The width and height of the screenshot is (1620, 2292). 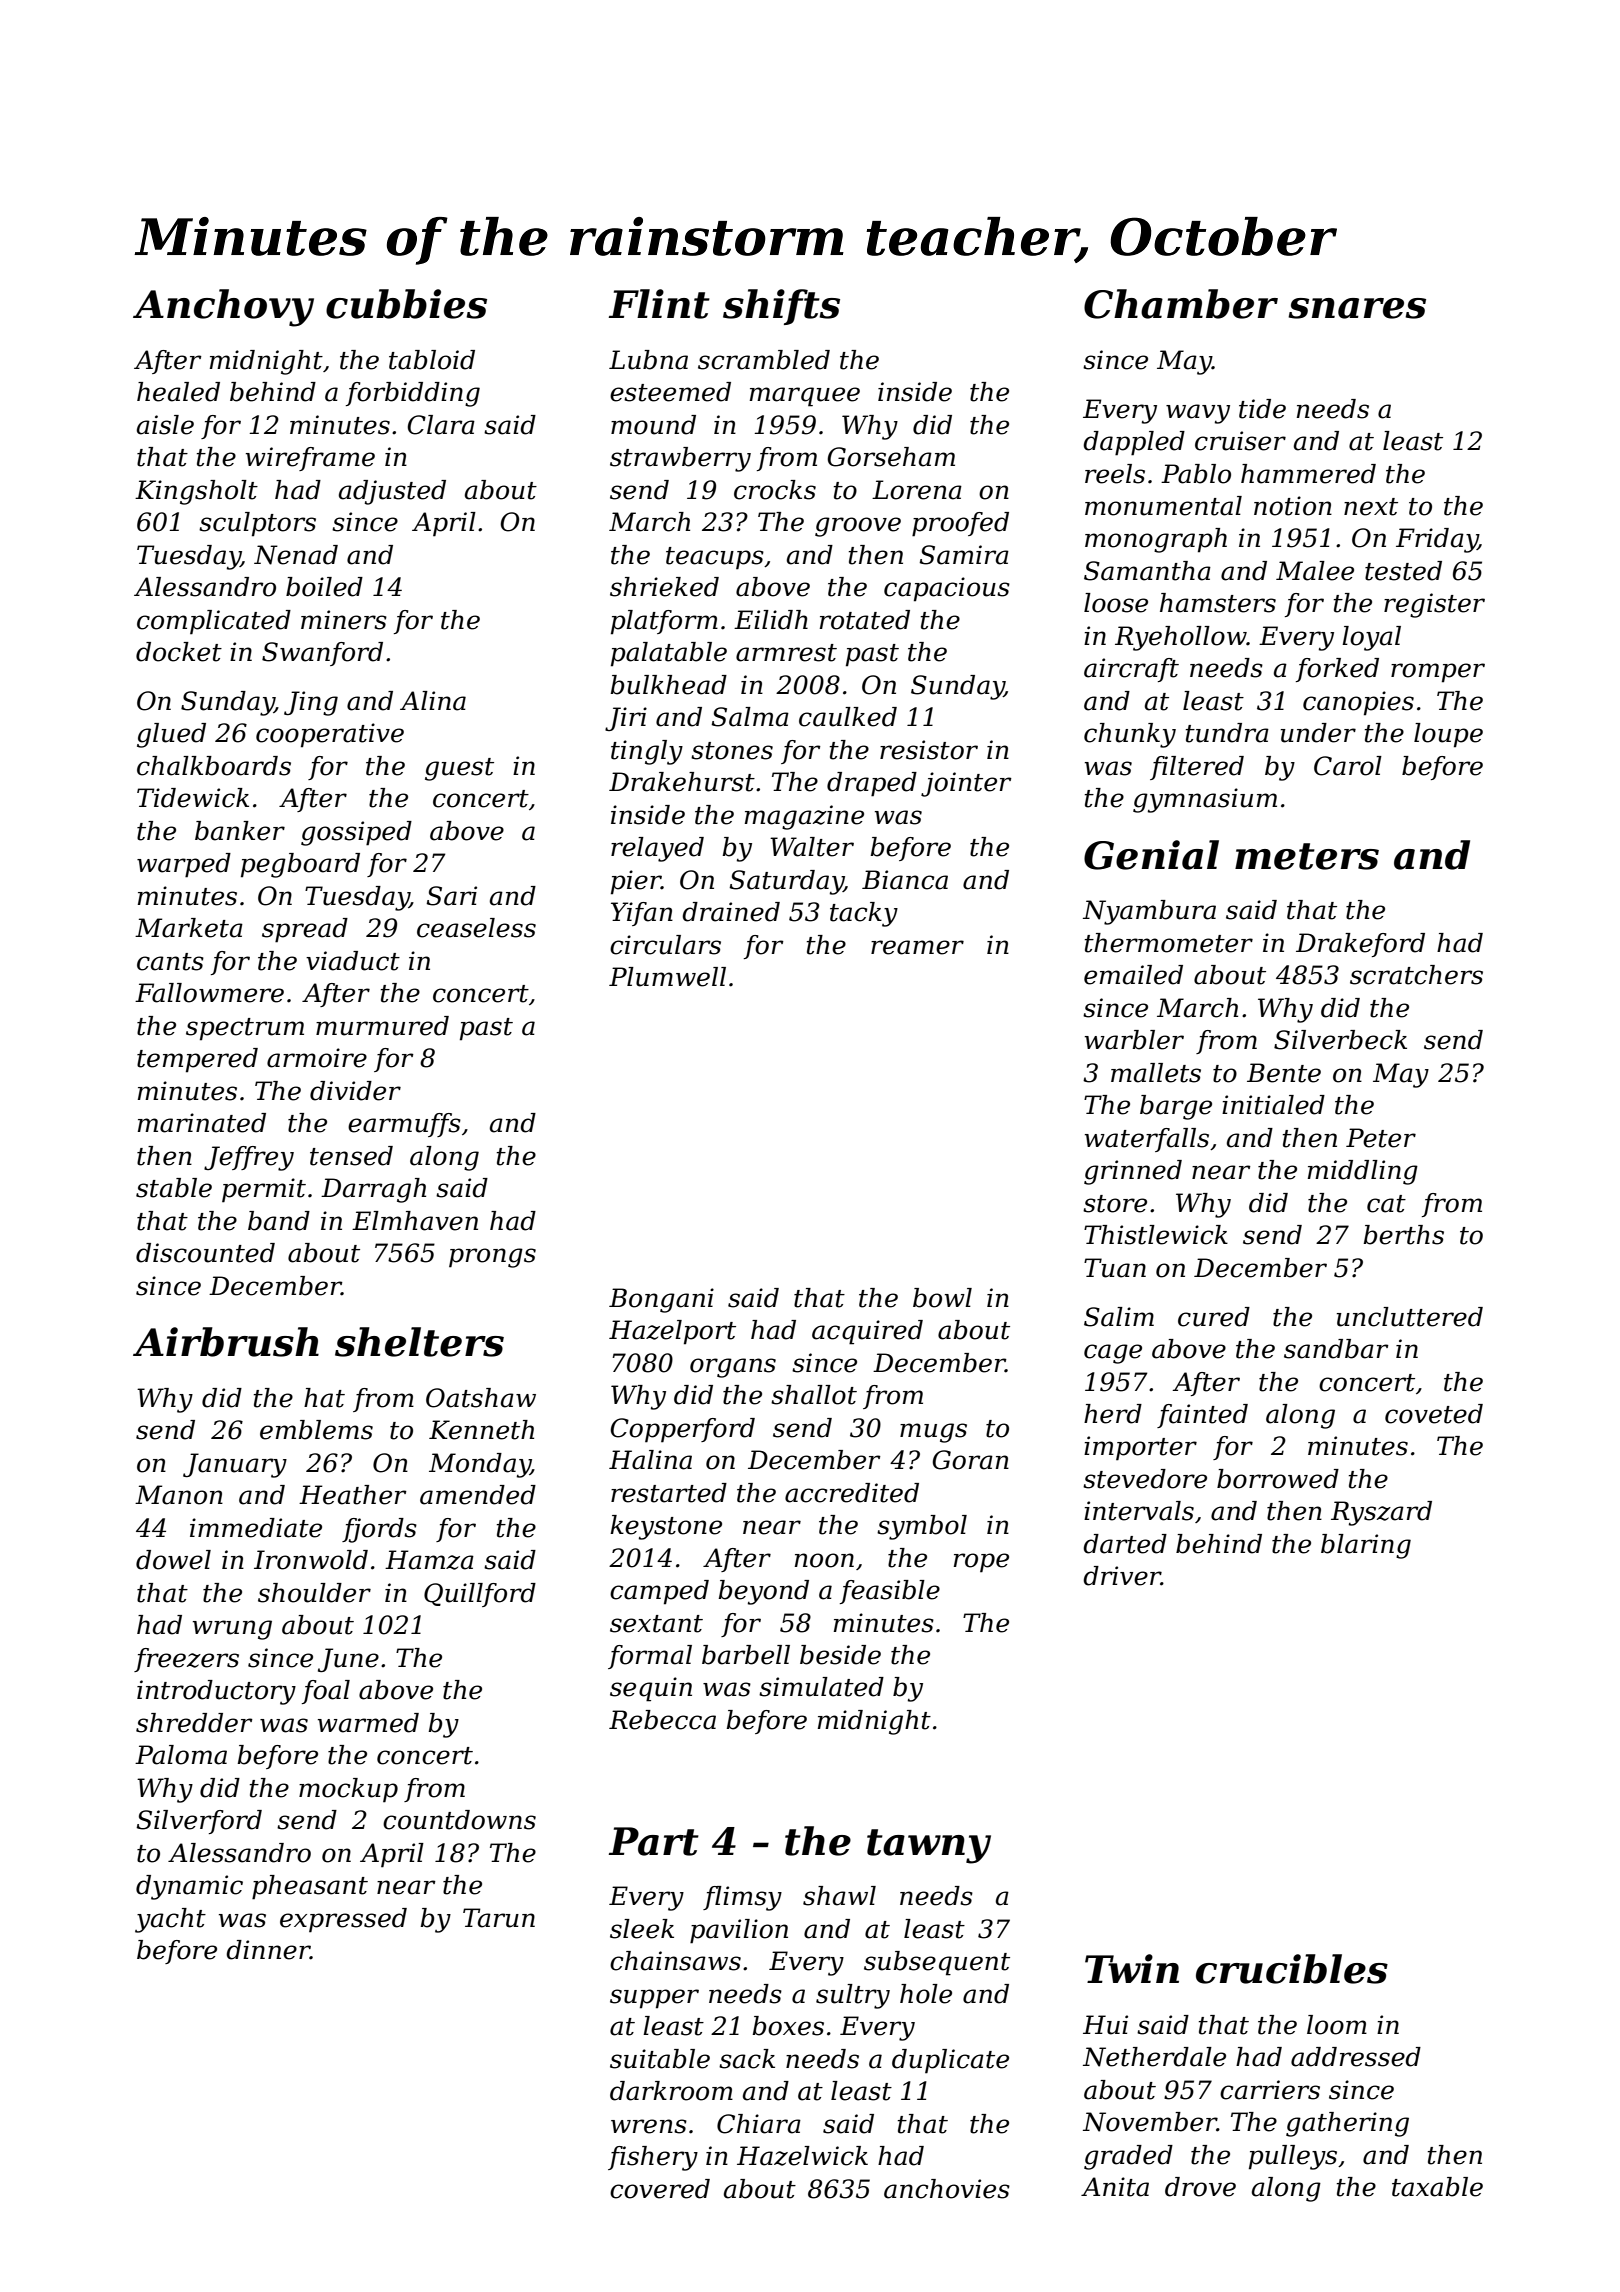 I want to click on strawberry, so click(x=680, y=459).
